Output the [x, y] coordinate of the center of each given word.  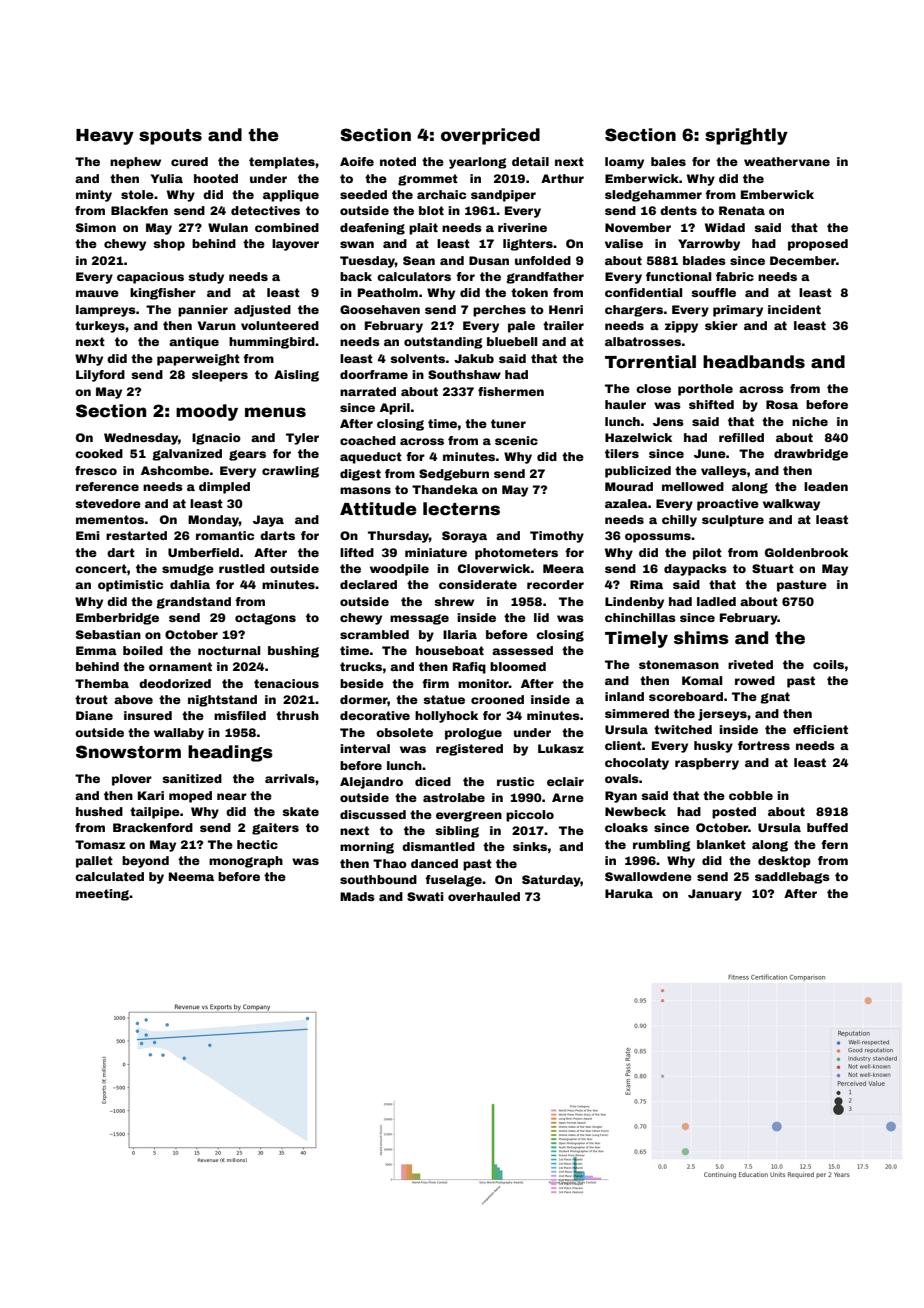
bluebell [512, 341]
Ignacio [216, 439]
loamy [624, 163]
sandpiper [503, 196]
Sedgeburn [454, 475]
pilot [707, 554]
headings [230, 753]
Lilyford [100, 376]
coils [828, 664]
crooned [497, 699]
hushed [99, 811]
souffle [713, 292]
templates [282, 163]
